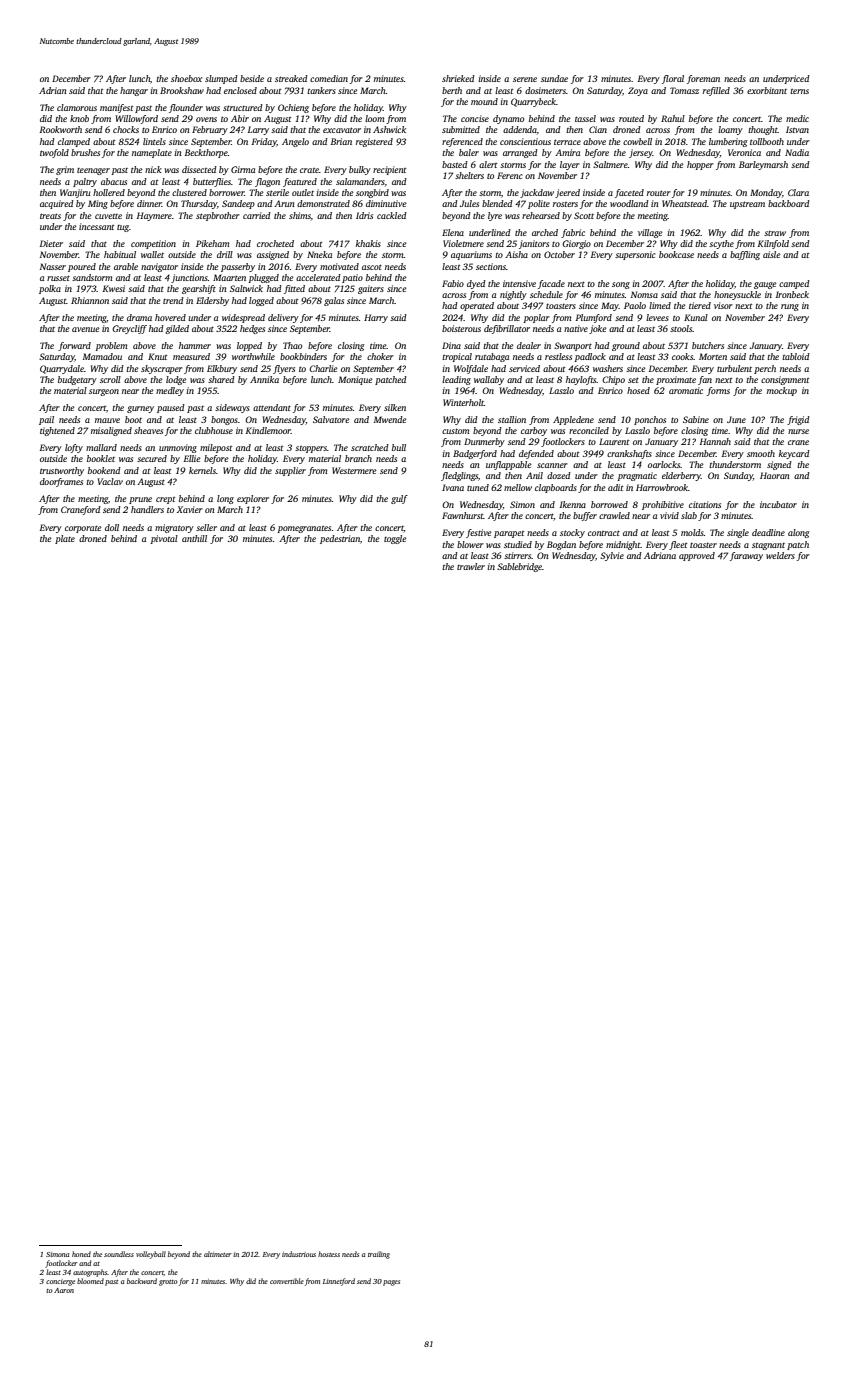 The height and width of the document is (1400, 849). I want to click on pivotal, so click(164, 539).
